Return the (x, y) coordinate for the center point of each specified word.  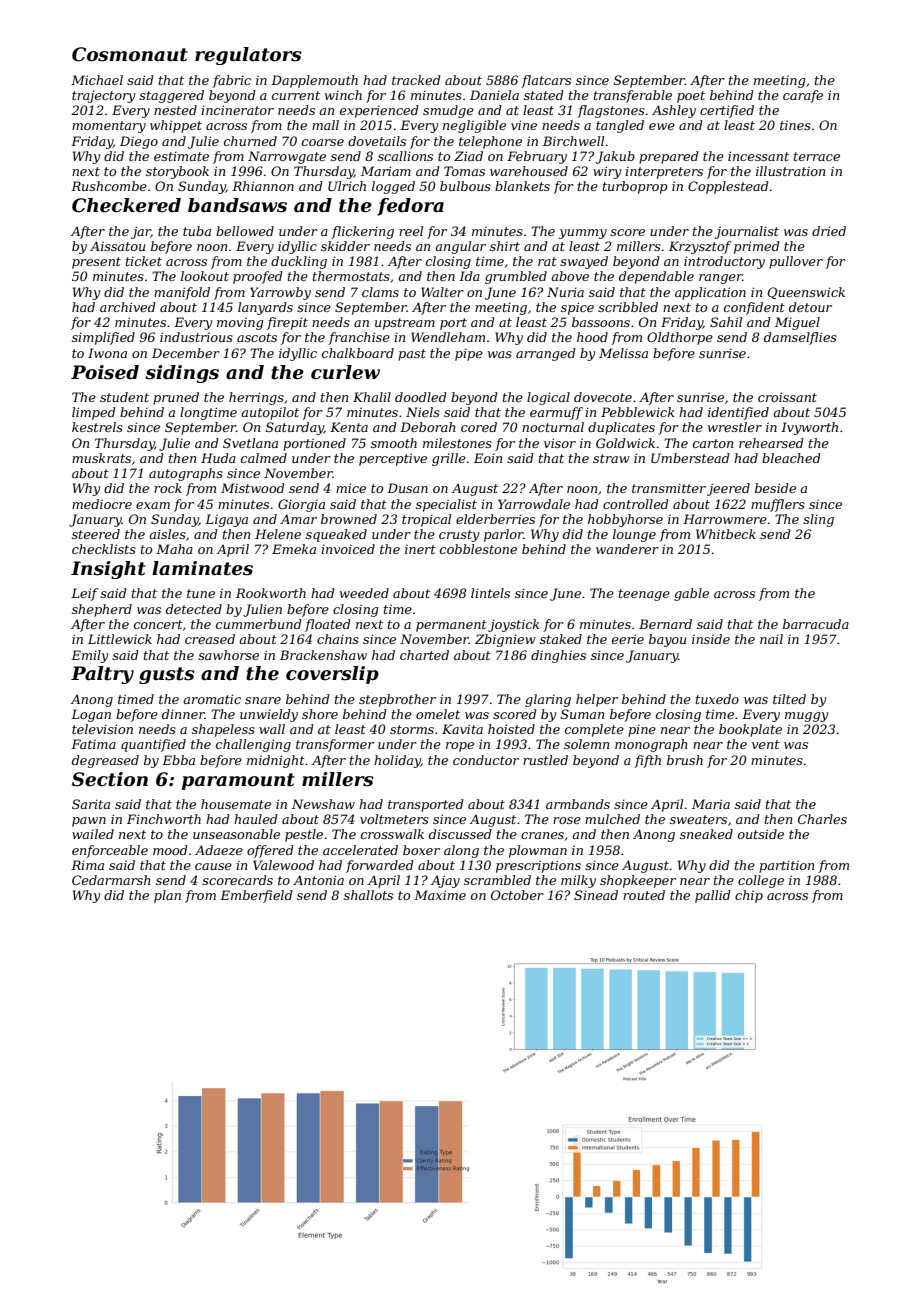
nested (175, 110)
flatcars (546, 81)
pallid (713, 896)
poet (691, 97)
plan (167, 896)
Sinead (596, 895)
